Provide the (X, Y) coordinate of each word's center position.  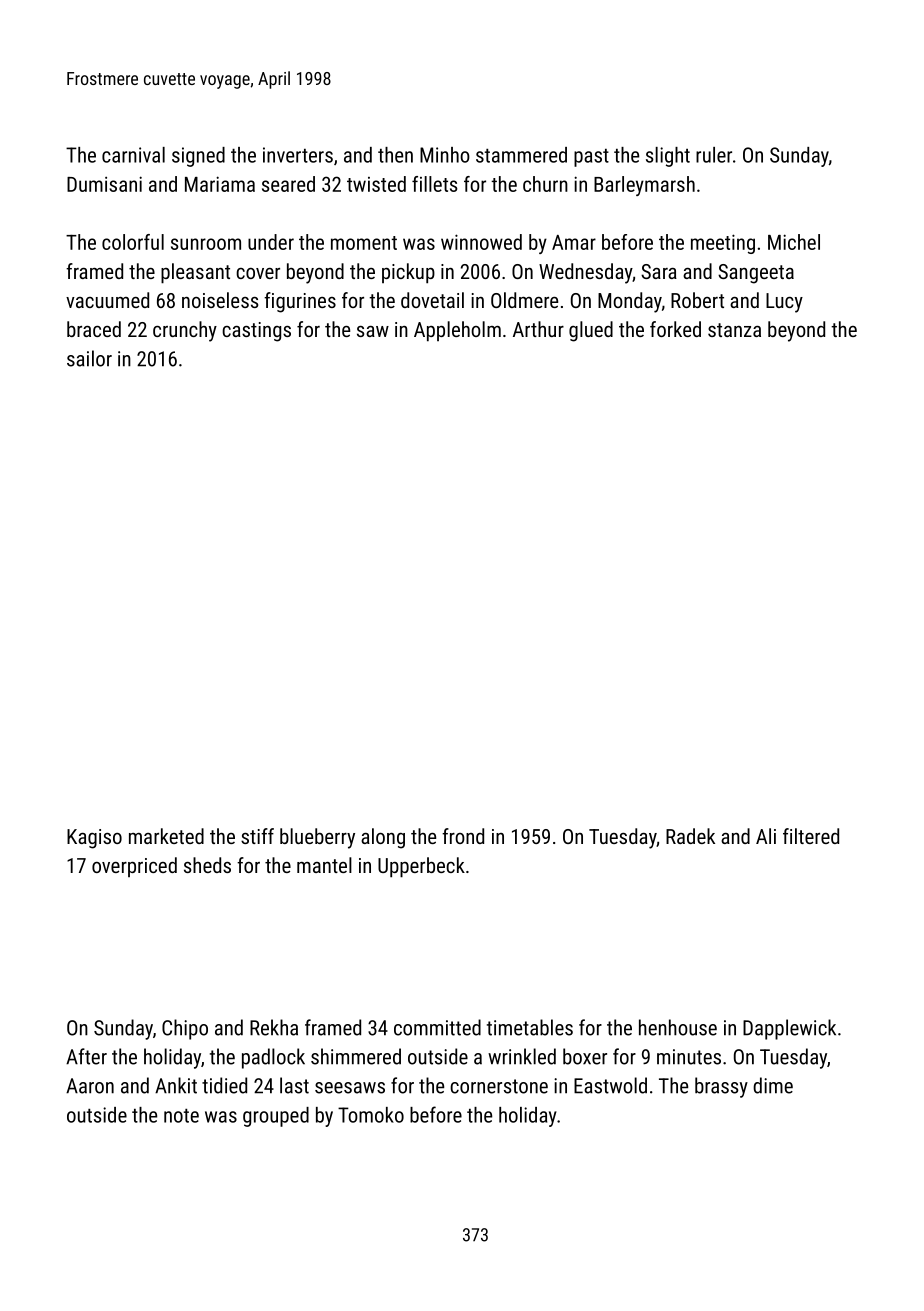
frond (463, 836)
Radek (690, 836)
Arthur (538, 329)
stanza (734, 330)
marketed (166, 836)
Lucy (784, 303)
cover (258, 273)
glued (591, 331)
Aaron (90, 1086)
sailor (89, 358)
